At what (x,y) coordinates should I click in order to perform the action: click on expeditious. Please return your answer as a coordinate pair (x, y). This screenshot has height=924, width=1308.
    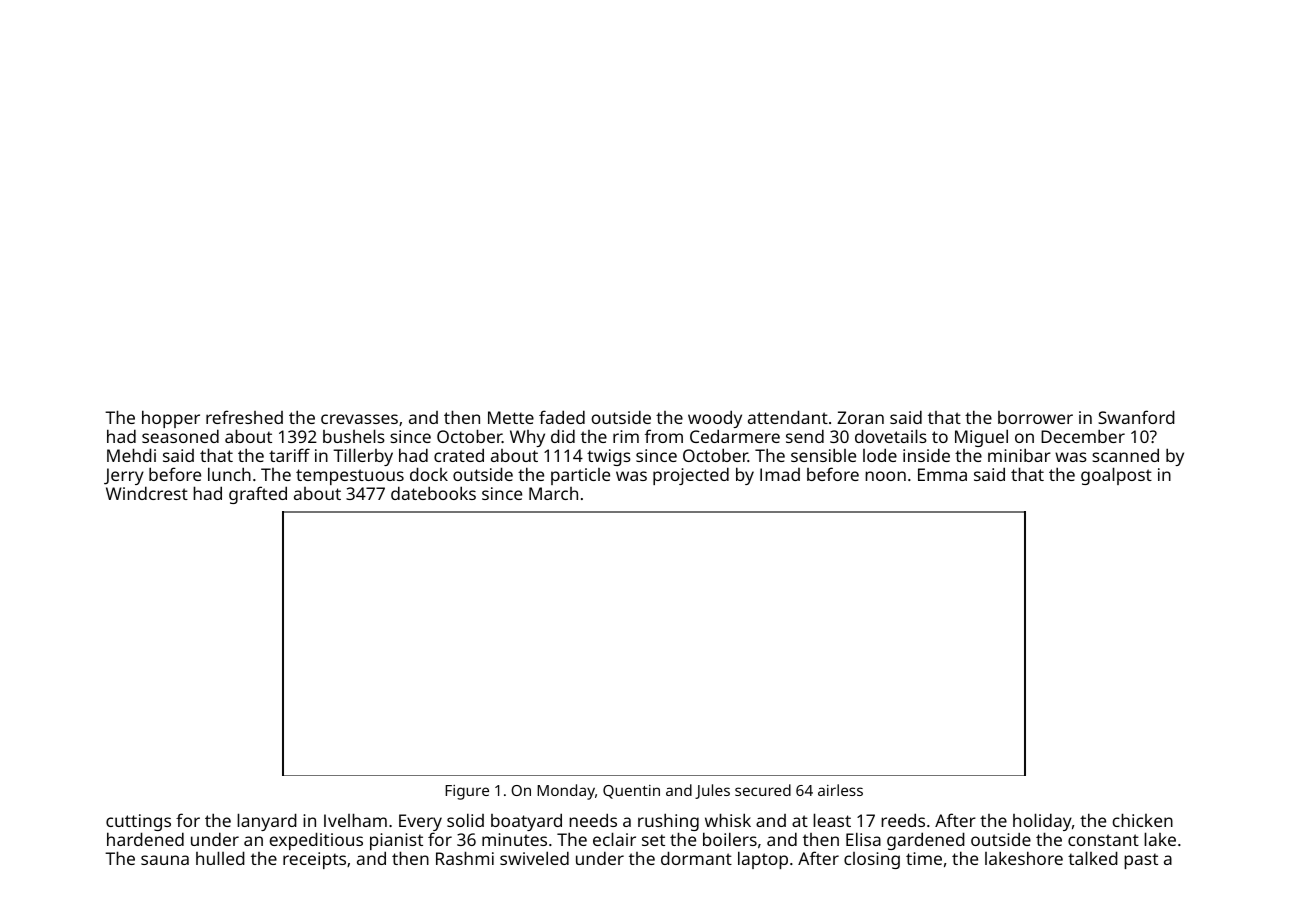
    Looking at the image, I should click on (316, 841).
